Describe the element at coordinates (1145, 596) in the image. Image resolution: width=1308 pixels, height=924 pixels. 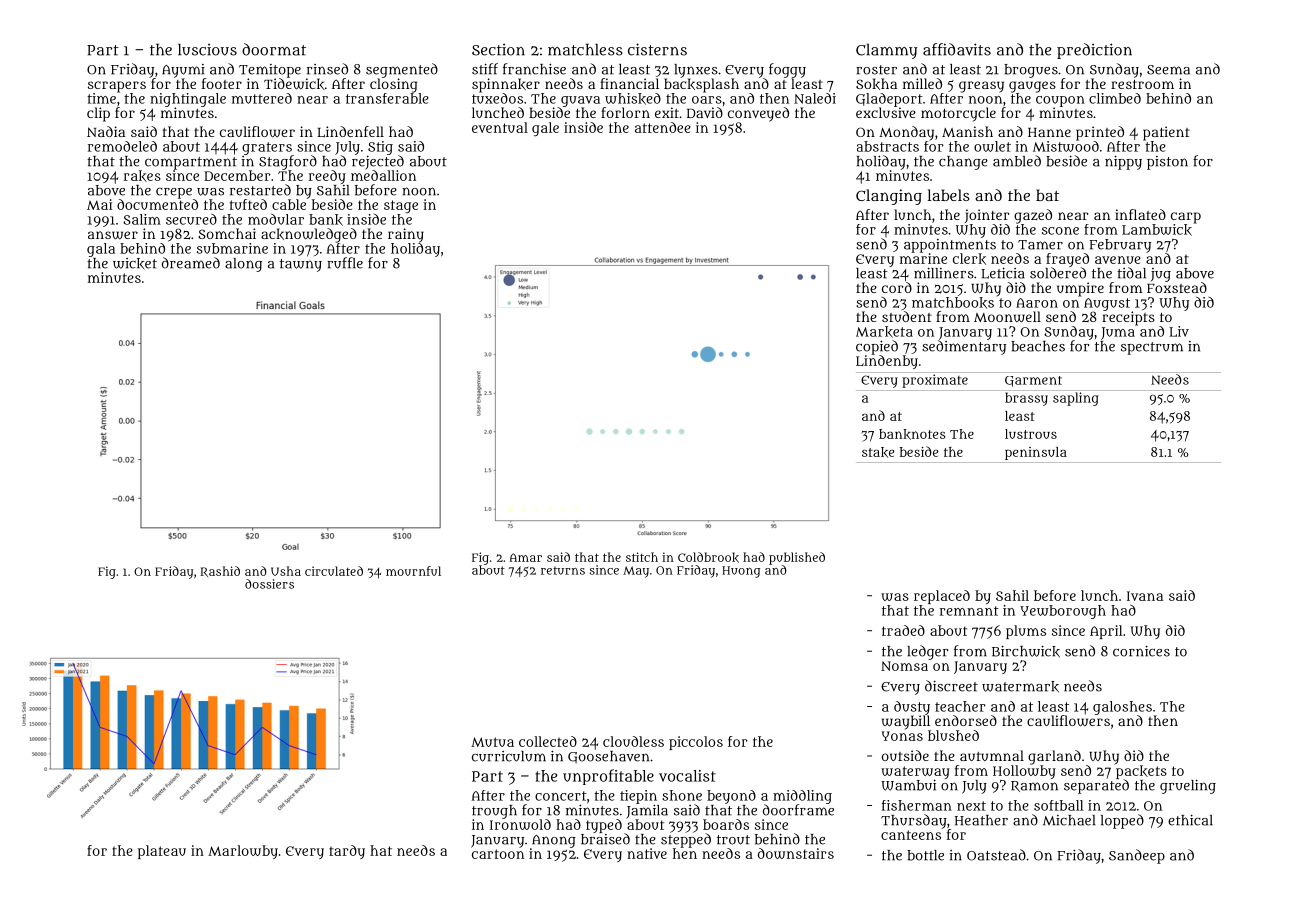
I see `Ivana` at that location.
